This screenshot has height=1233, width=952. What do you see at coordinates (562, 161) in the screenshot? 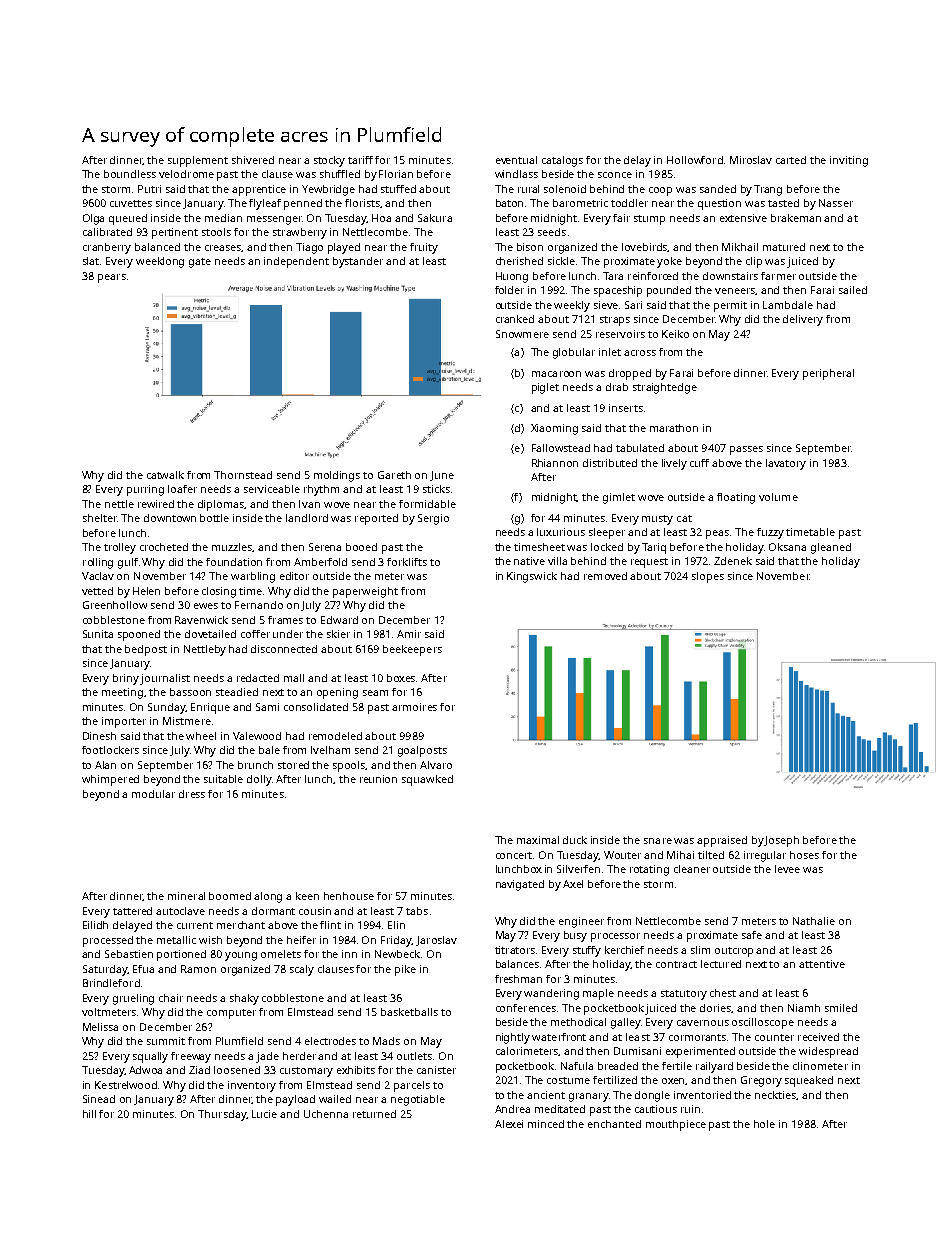
I see `catalogs` at bounding box center [562, 161].
